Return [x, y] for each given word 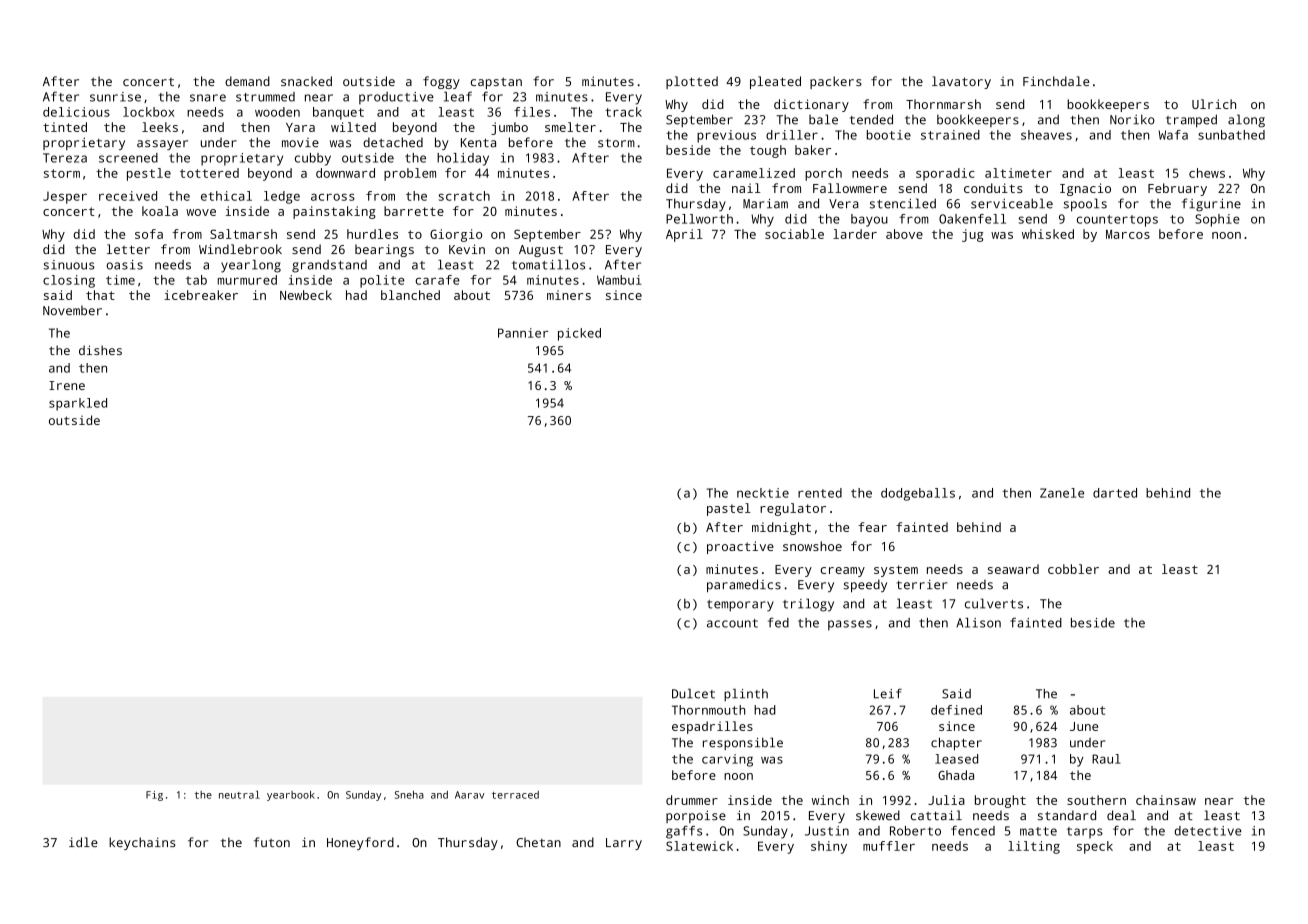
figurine [1211, 205]
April [684, 235]
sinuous [69, 265]
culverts [994, 603]
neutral [239, 795]
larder [855, 234]
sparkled [78, 404]
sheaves [1046, 135]
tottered [209, 173]
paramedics [744, 585]
